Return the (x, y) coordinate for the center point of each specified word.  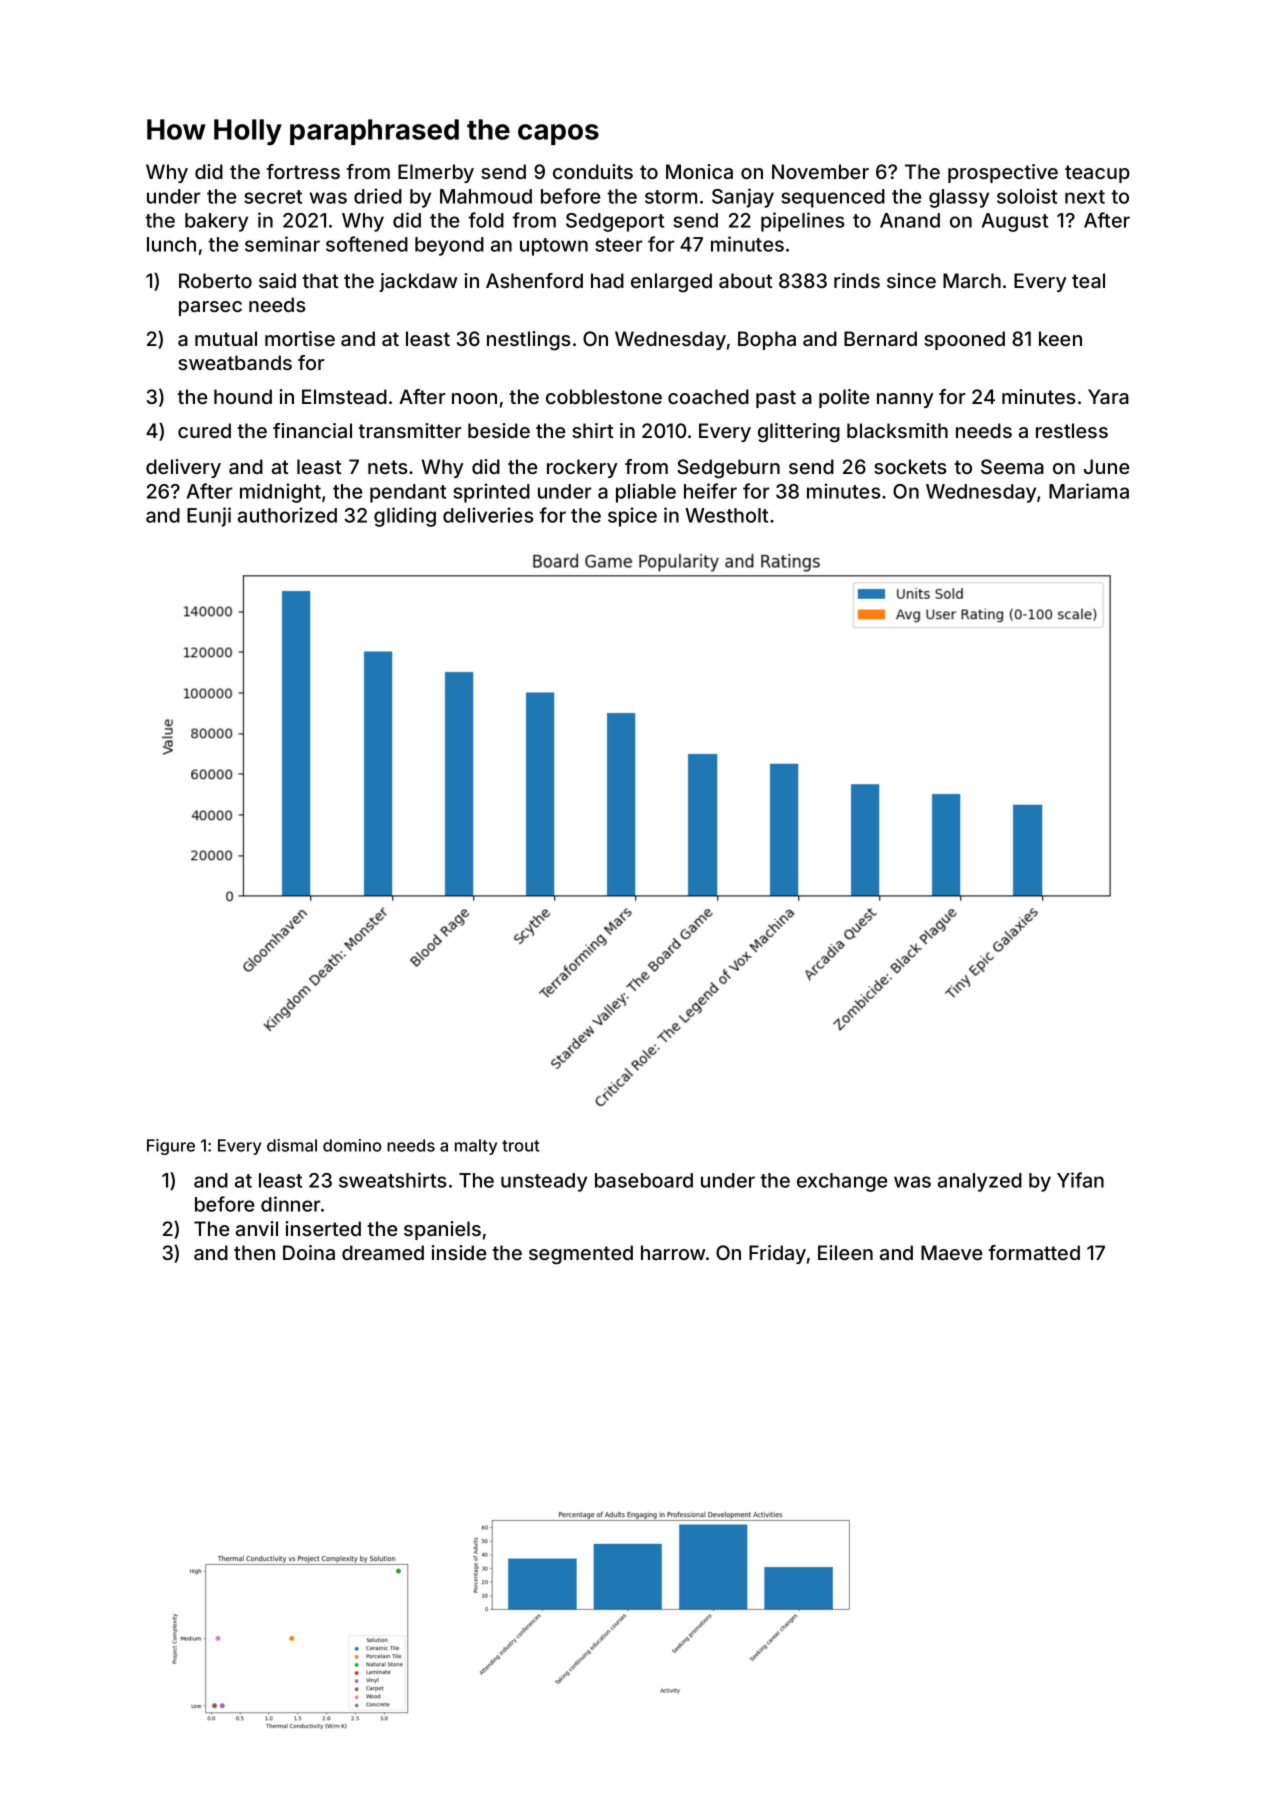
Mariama (1089, 491)
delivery (183, 468)
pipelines (803, 222)
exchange (842, 1182)
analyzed (980, 1182)
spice (632, 517)
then (254, 1252)
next (1085, 197)
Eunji (209, 517)
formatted (1034, 1252)
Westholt (726, 515)
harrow (673, 1252)
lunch (171, 244)
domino (352, 1145)
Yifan (1080, 1180)
